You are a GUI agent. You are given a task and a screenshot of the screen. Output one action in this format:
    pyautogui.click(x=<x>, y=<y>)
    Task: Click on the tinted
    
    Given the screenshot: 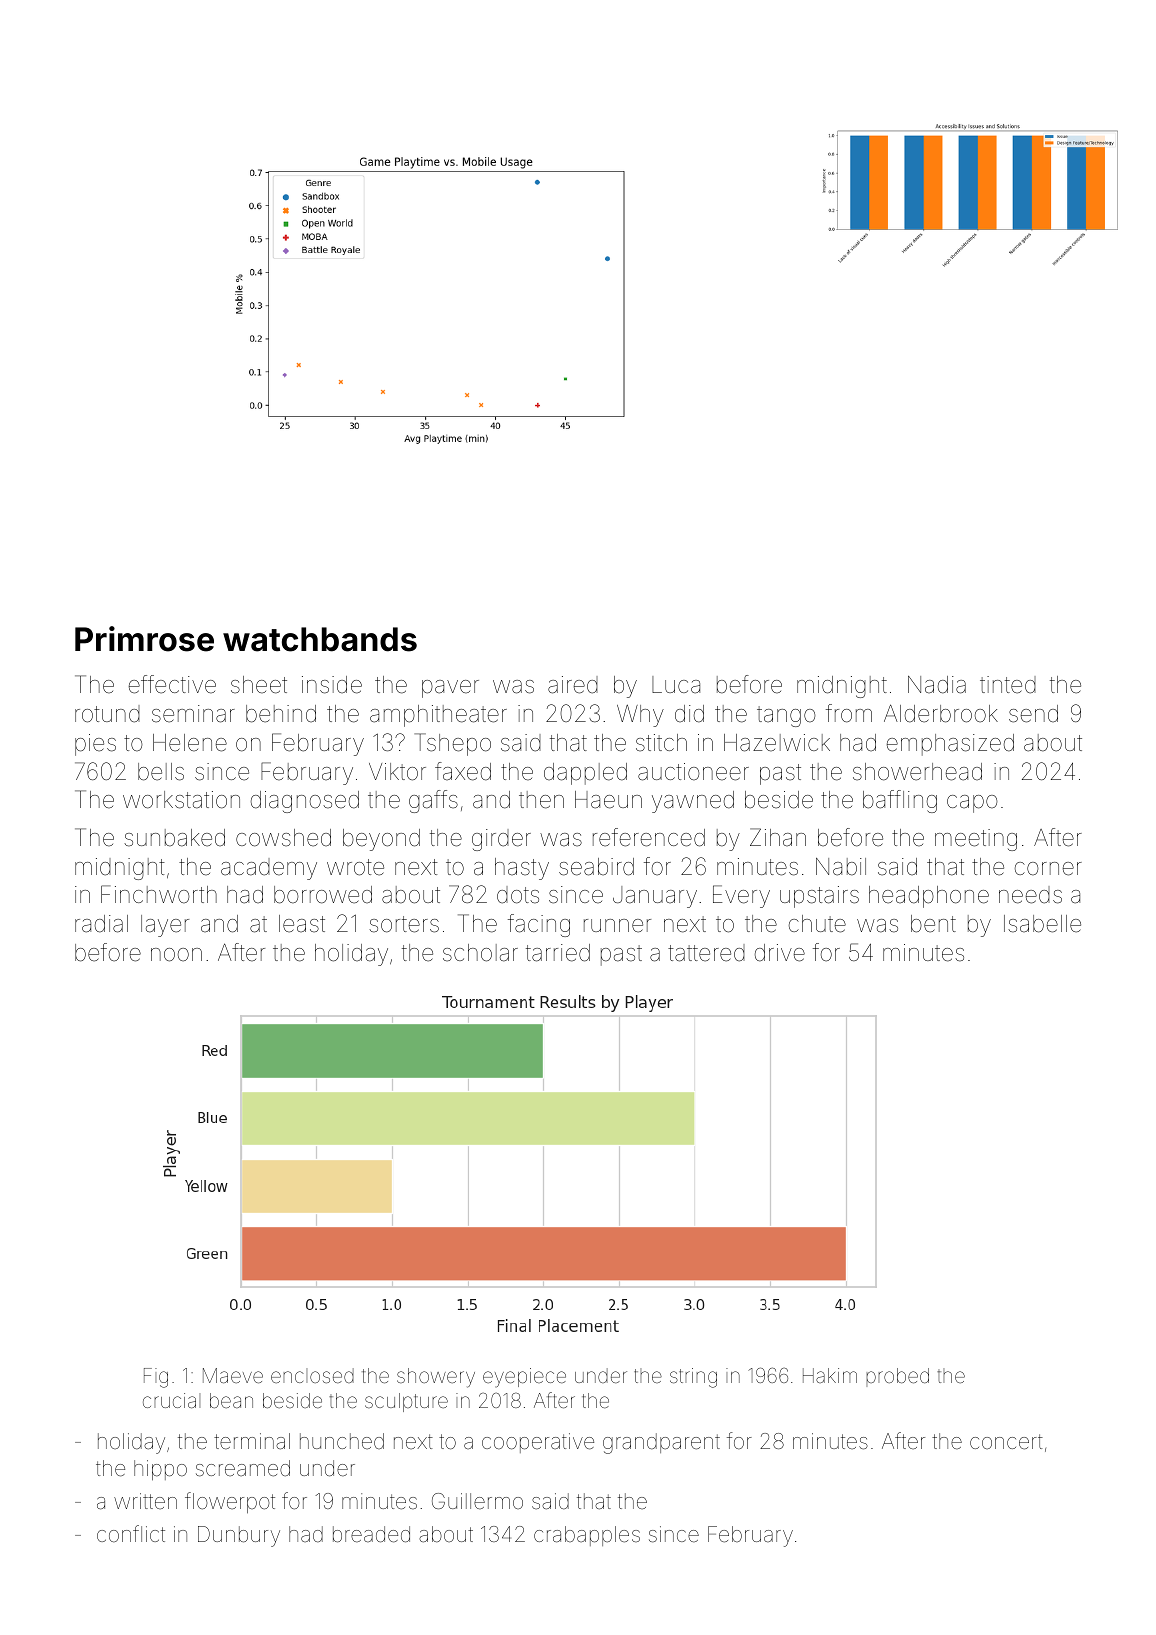 What is the action you would take?
    pyautogui.click(x=1008, y=685)
